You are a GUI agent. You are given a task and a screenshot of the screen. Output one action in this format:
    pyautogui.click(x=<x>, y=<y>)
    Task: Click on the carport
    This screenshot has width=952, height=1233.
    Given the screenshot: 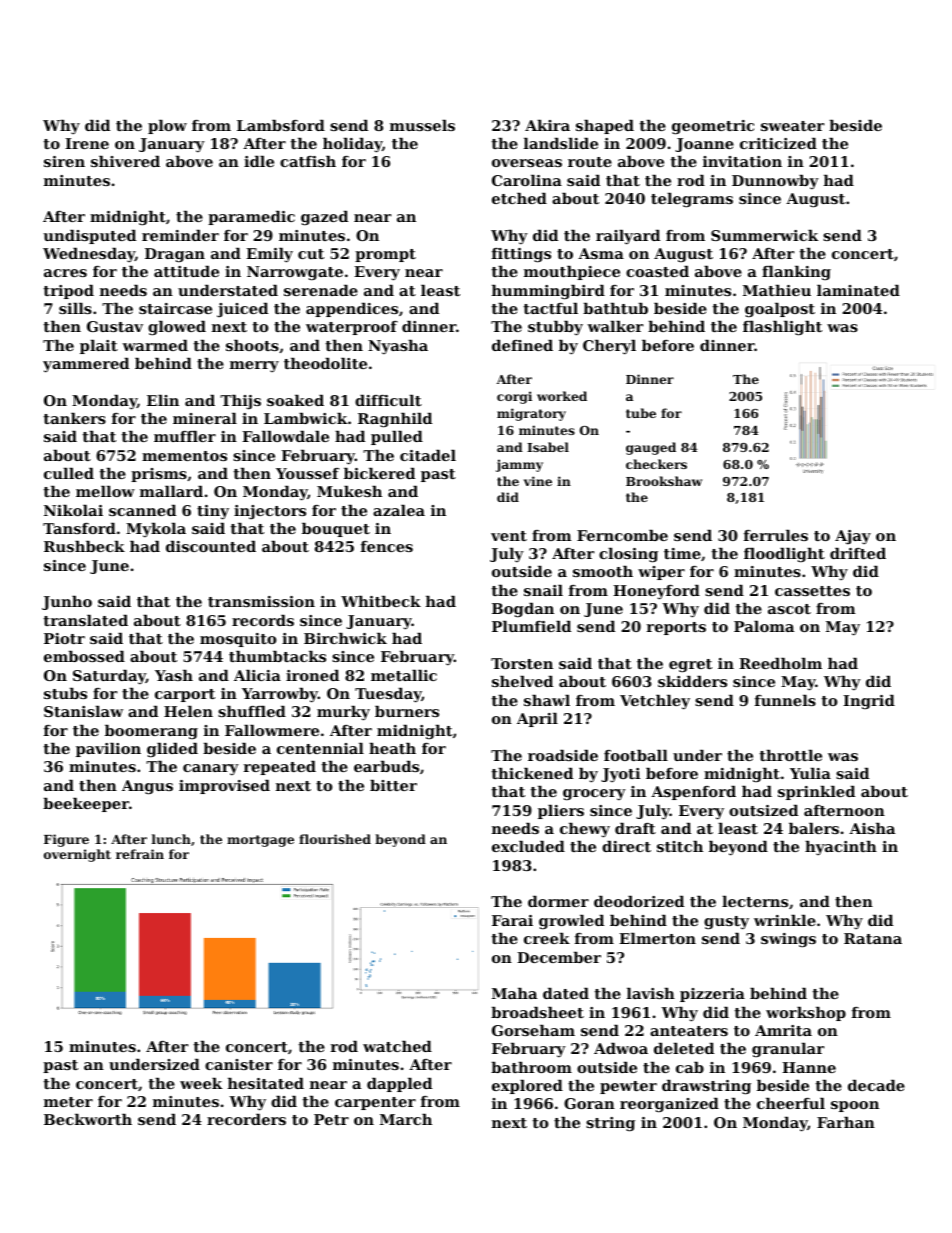 What is the action you would take?
    pyautogui.click(x=185, y=695)
